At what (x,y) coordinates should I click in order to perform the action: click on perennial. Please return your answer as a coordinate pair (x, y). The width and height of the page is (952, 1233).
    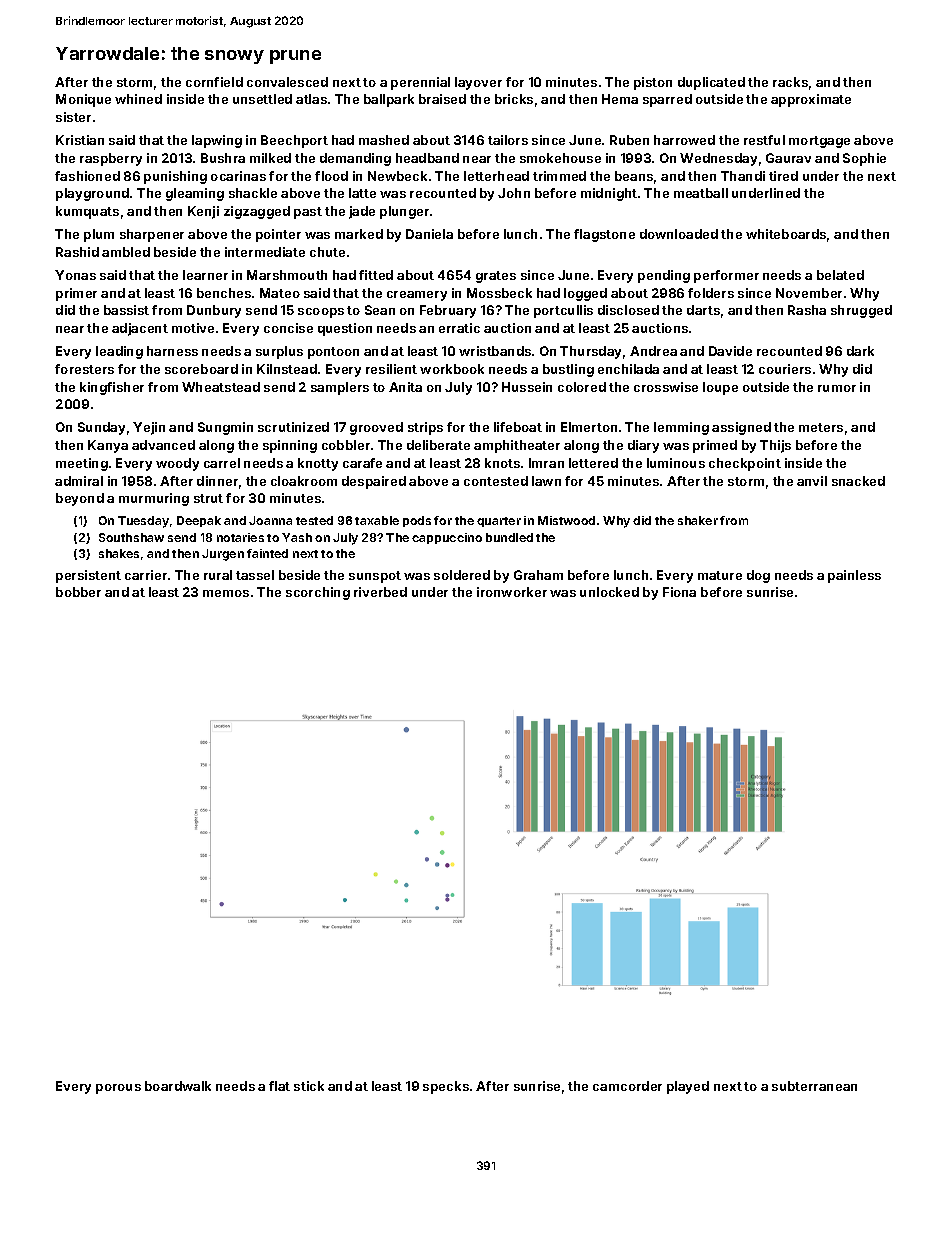
    Looking at the image, I should click on (420, 83).
